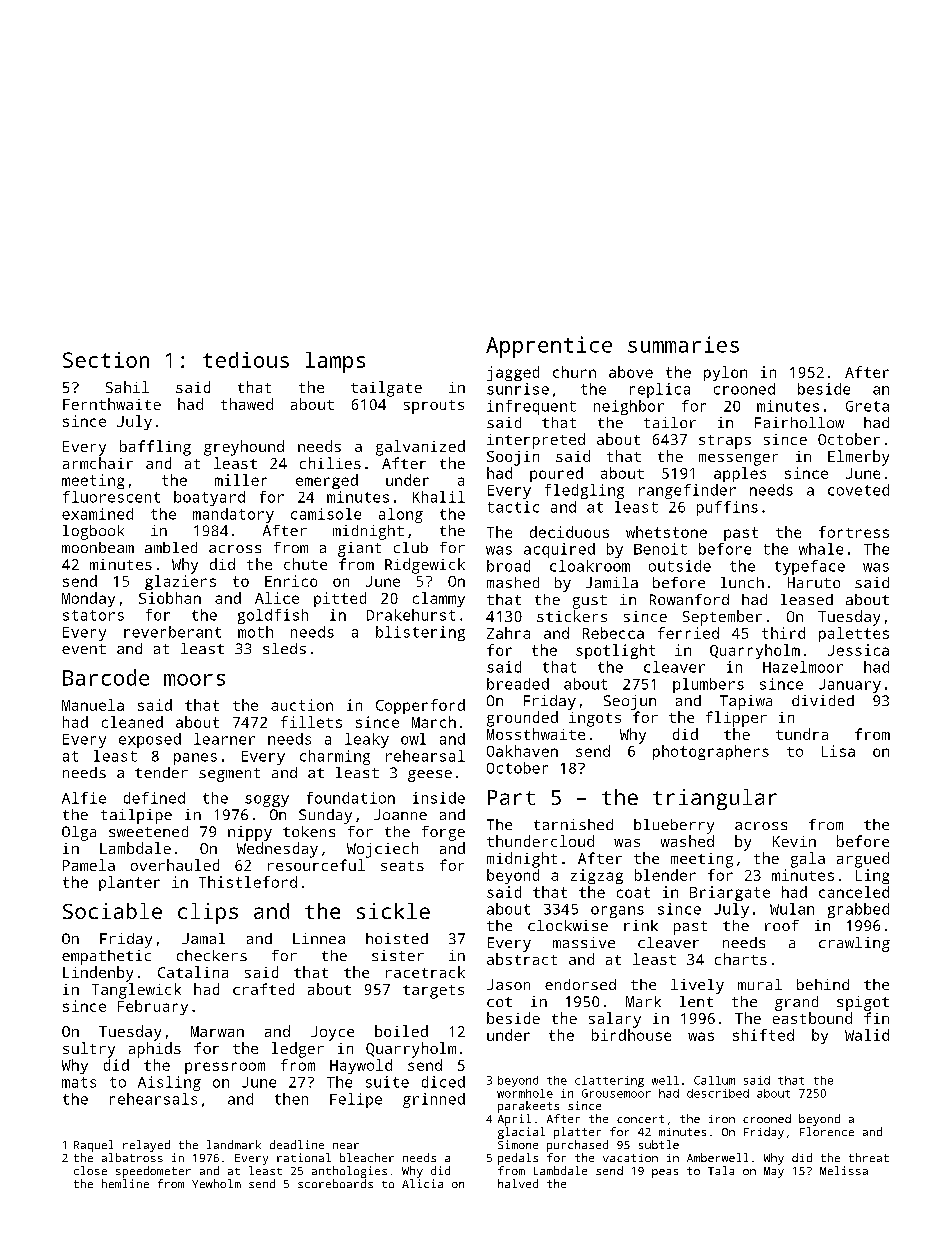 Image resolution: width=952 pixels, height=1233 pixels. I want to click on Melissa, so click(844, 1170).
